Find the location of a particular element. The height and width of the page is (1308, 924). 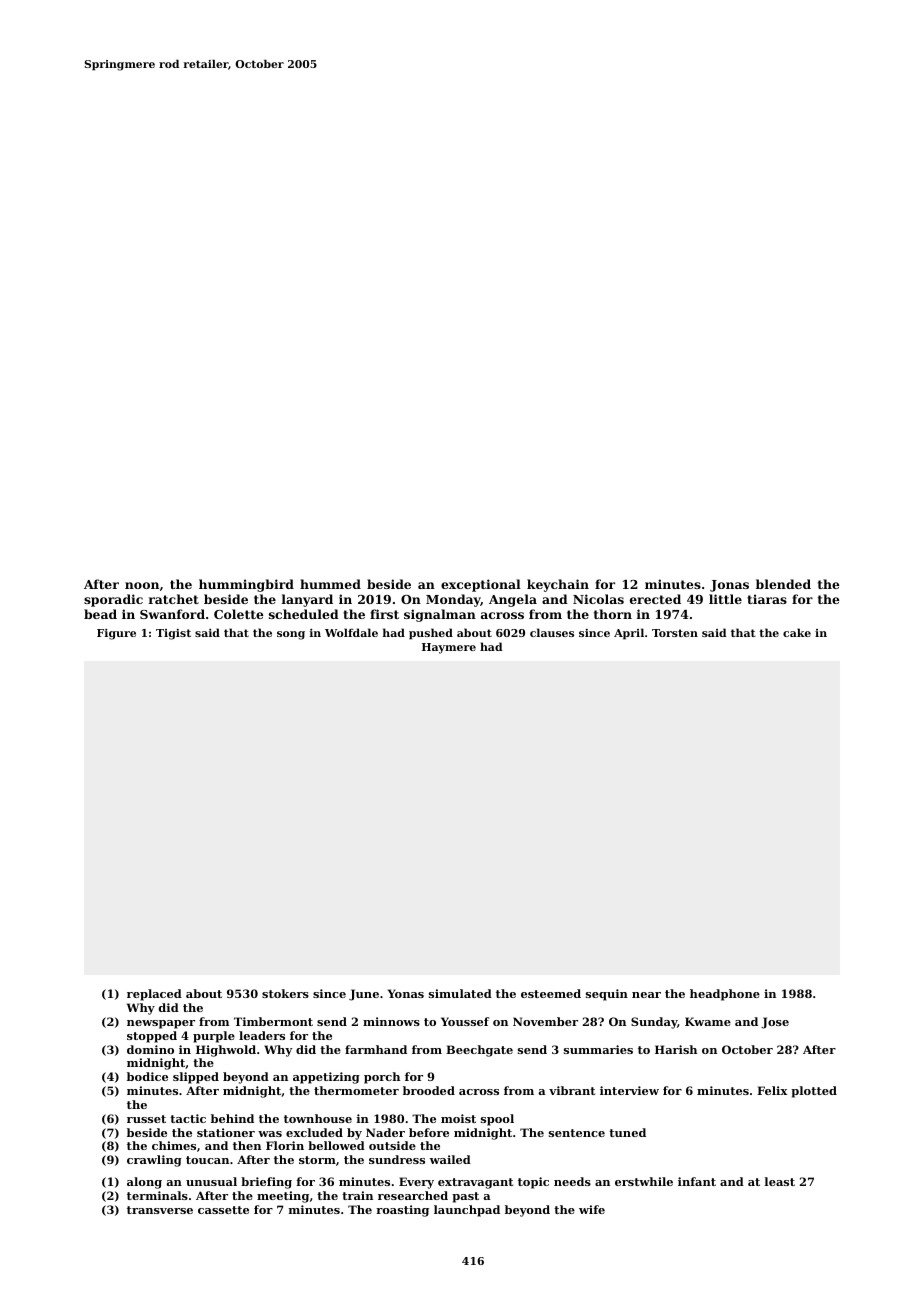

headphone is located at coordinates (725, 995).
